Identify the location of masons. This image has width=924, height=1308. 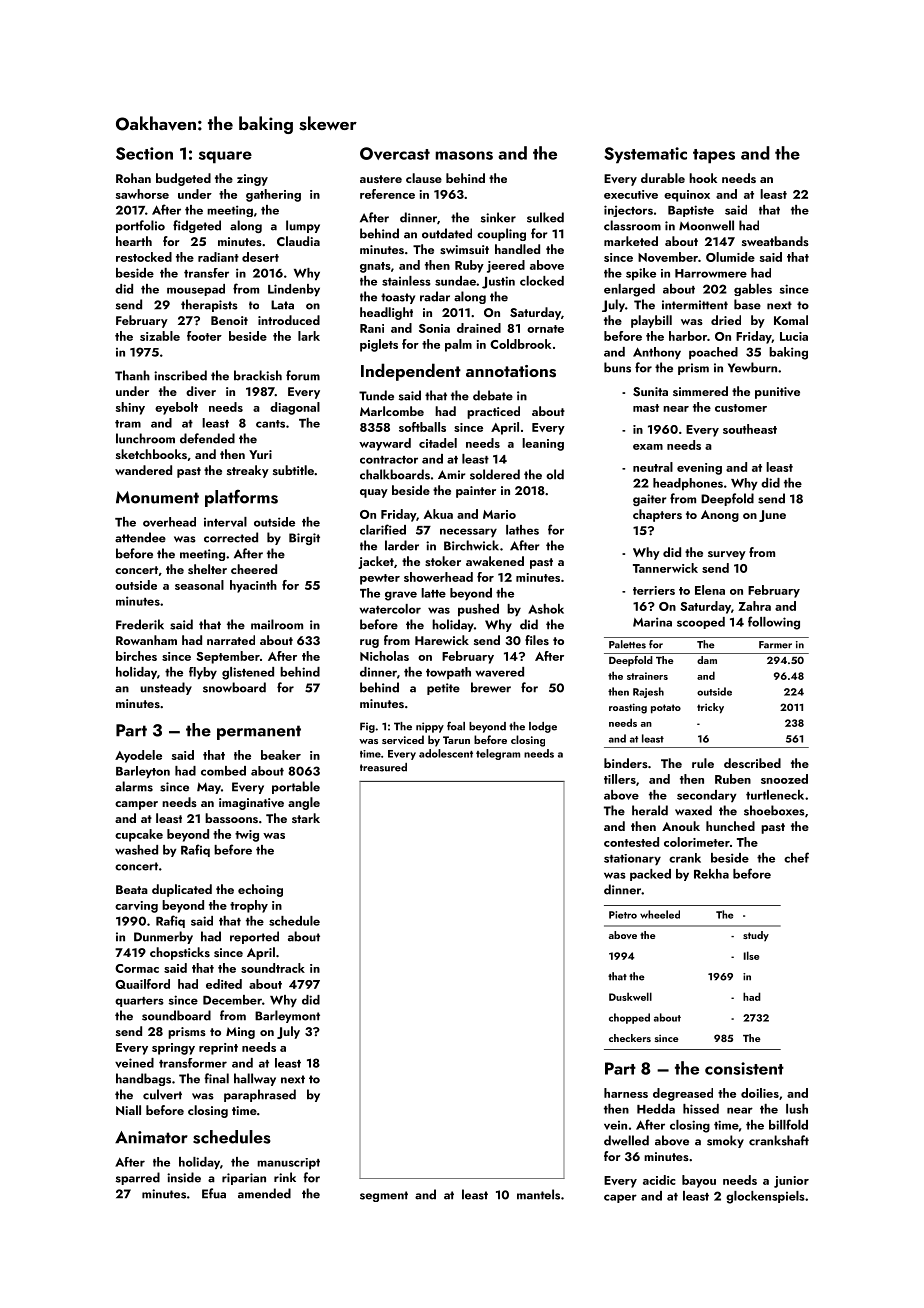
(464, 155).
